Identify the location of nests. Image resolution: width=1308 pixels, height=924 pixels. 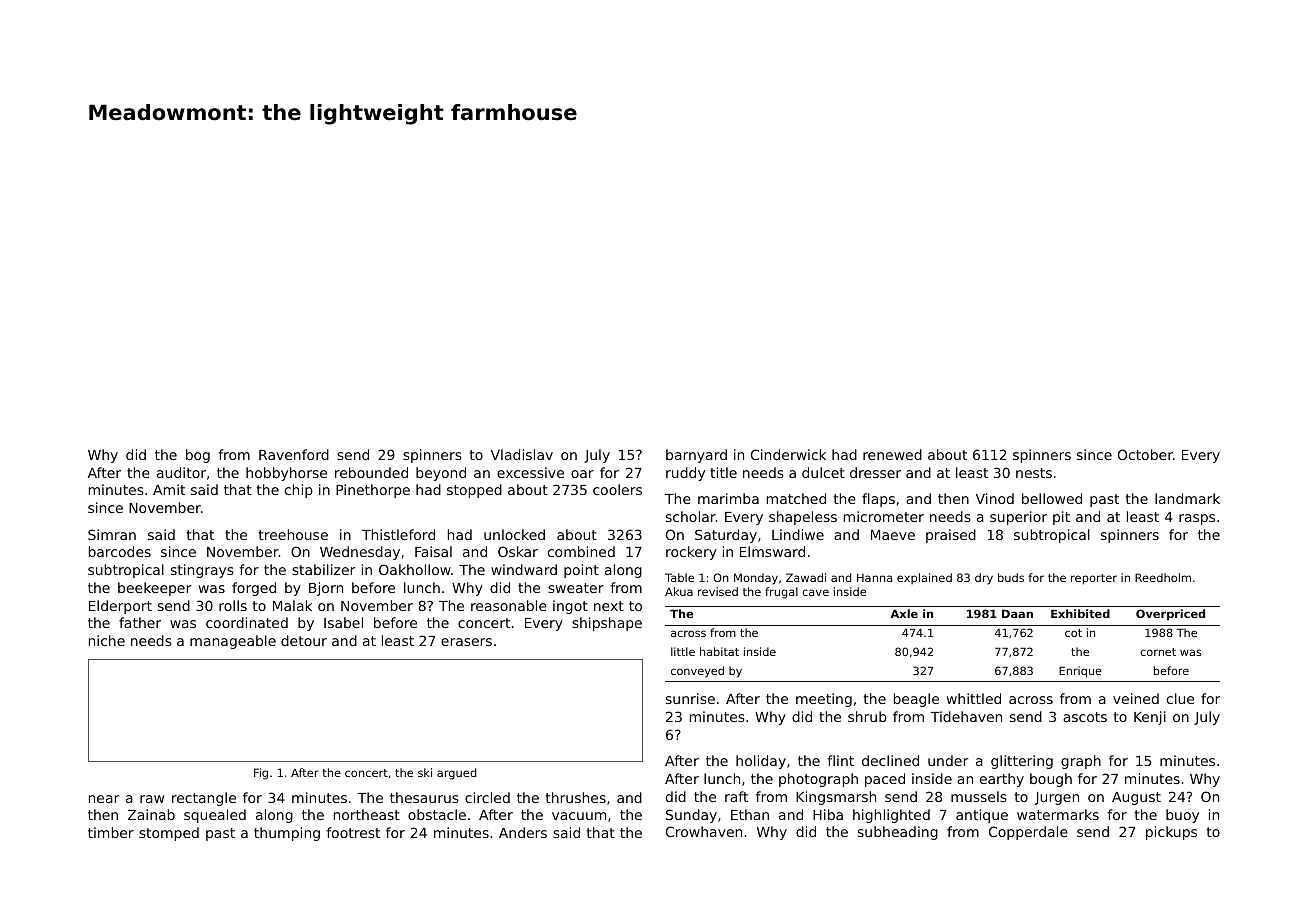
(1034, 473).
